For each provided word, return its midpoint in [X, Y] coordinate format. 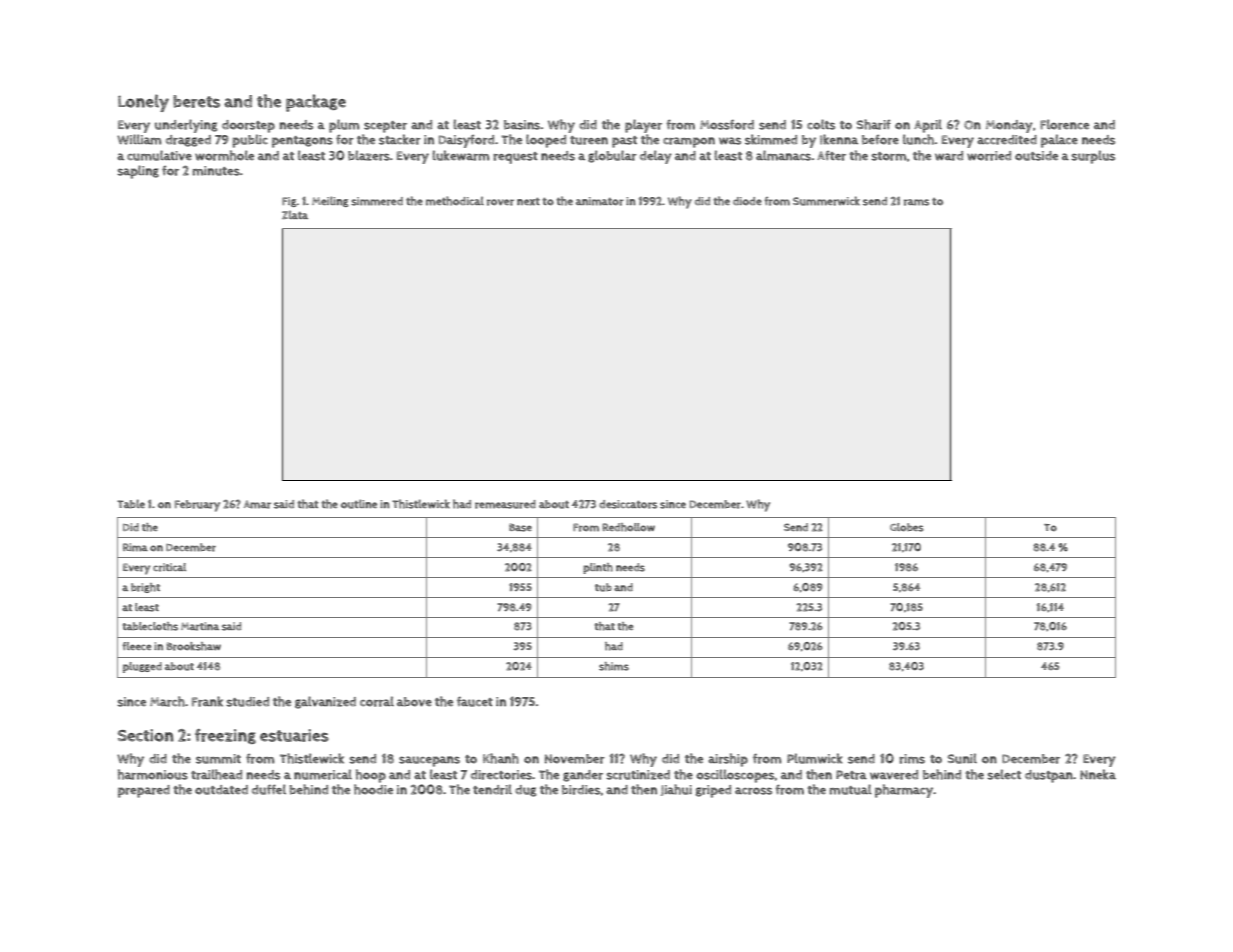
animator [600, 201]
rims [912, 759]
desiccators [628, 504]
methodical [455, 201]
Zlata [295, 214]
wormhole [224, 155]
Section [146, 735]
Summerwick [826, 201]
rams [916, 202]
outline [359, 504]
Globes [907, 527]
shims [614, 666]
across [753, 791]
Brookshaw [193, 646]
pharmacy [904, 791]
